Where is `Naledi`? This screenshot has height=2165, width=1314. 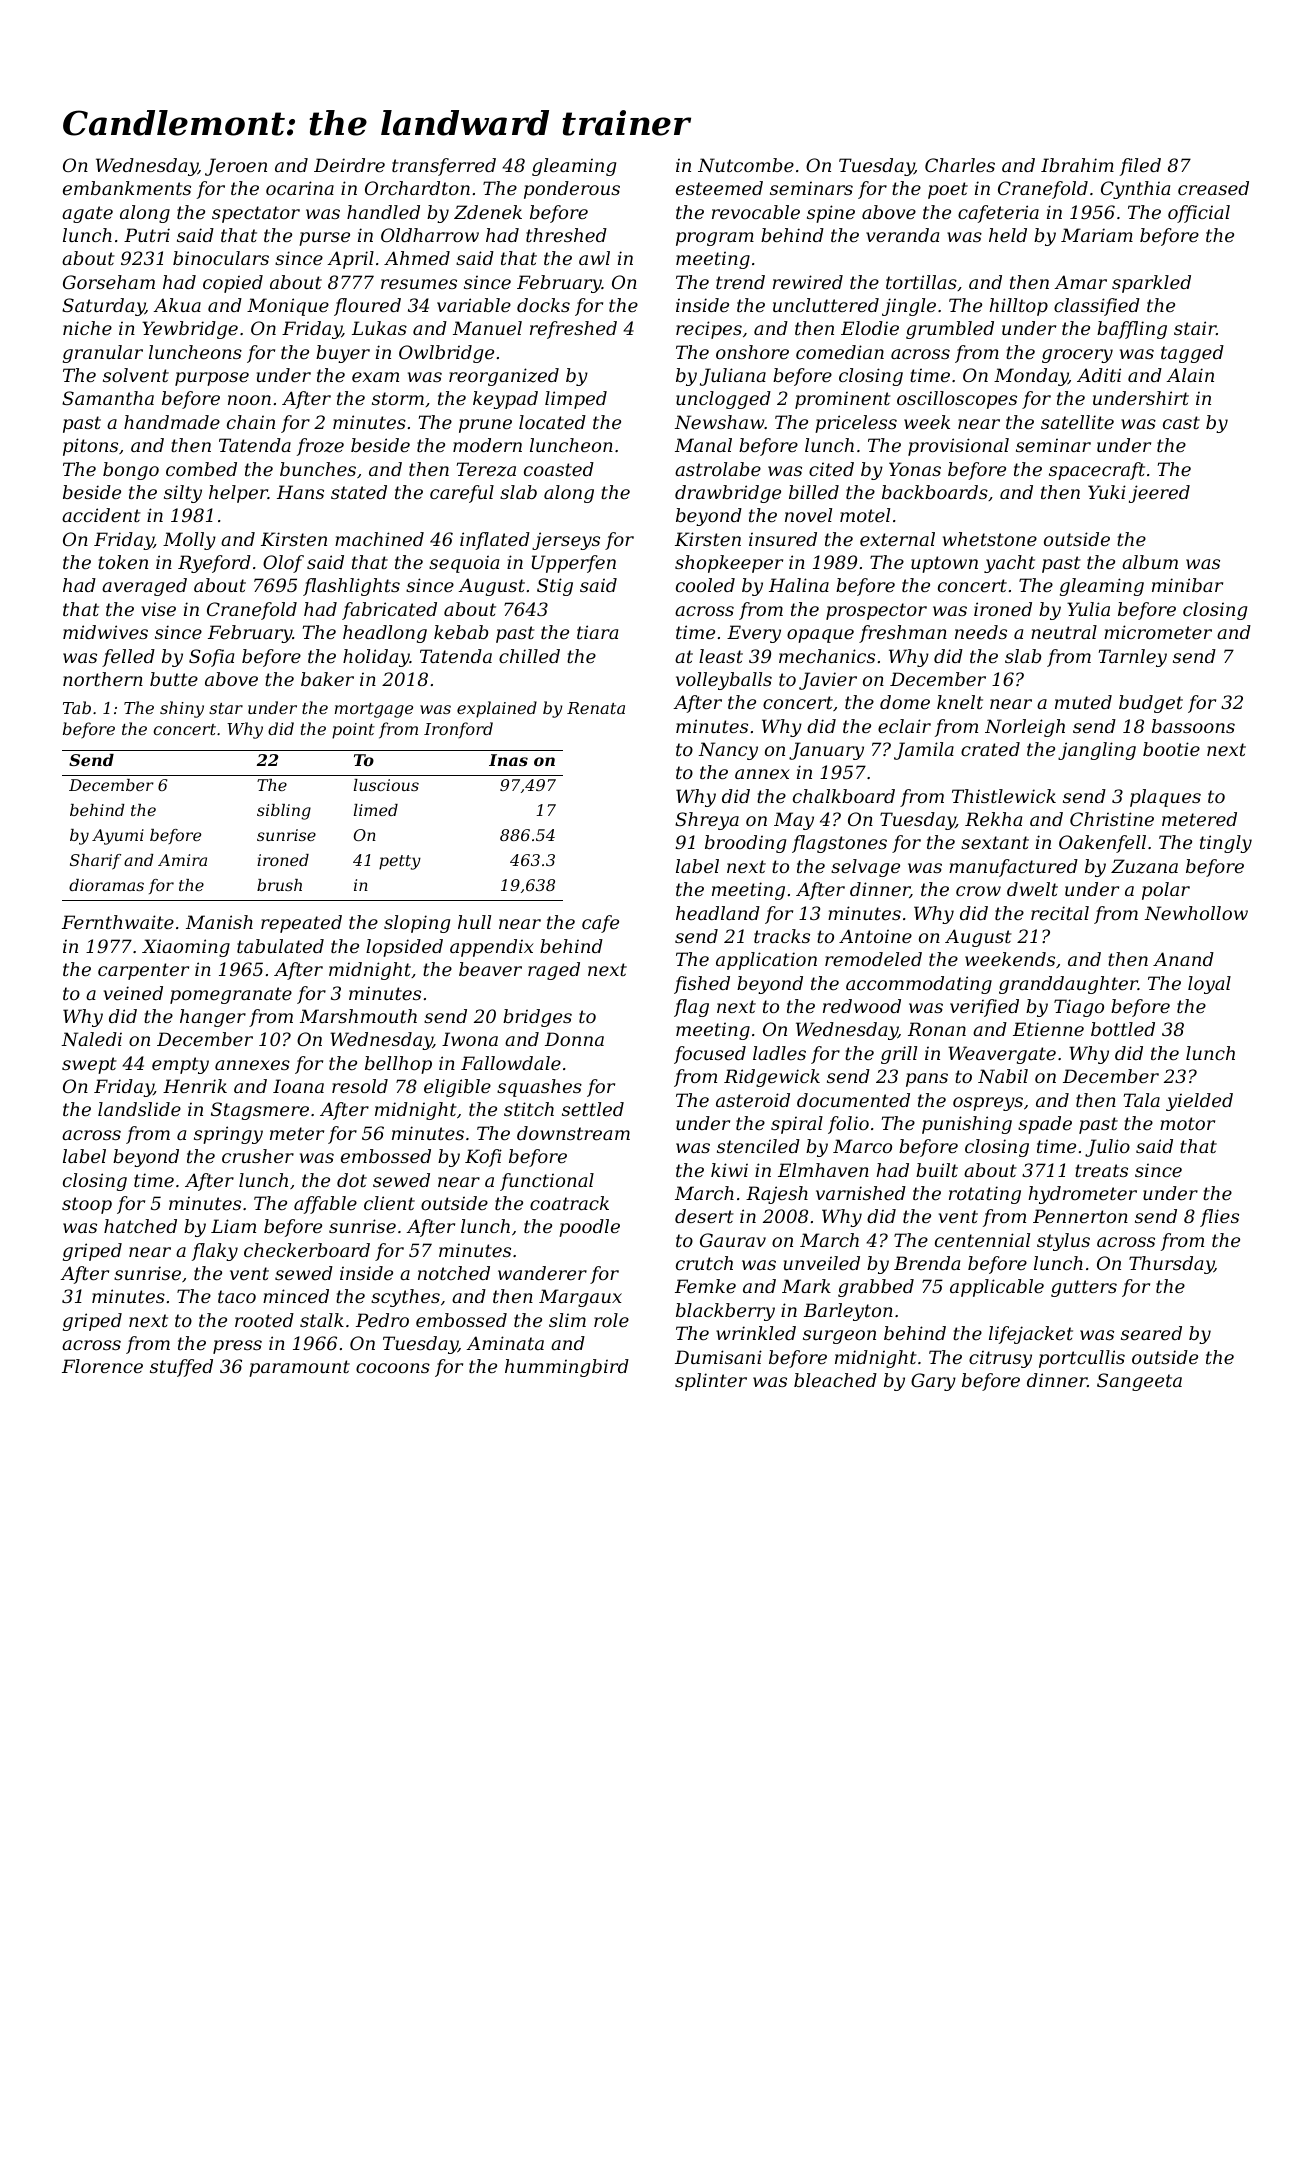 Naledi is located at coordinates (91, 1039).
